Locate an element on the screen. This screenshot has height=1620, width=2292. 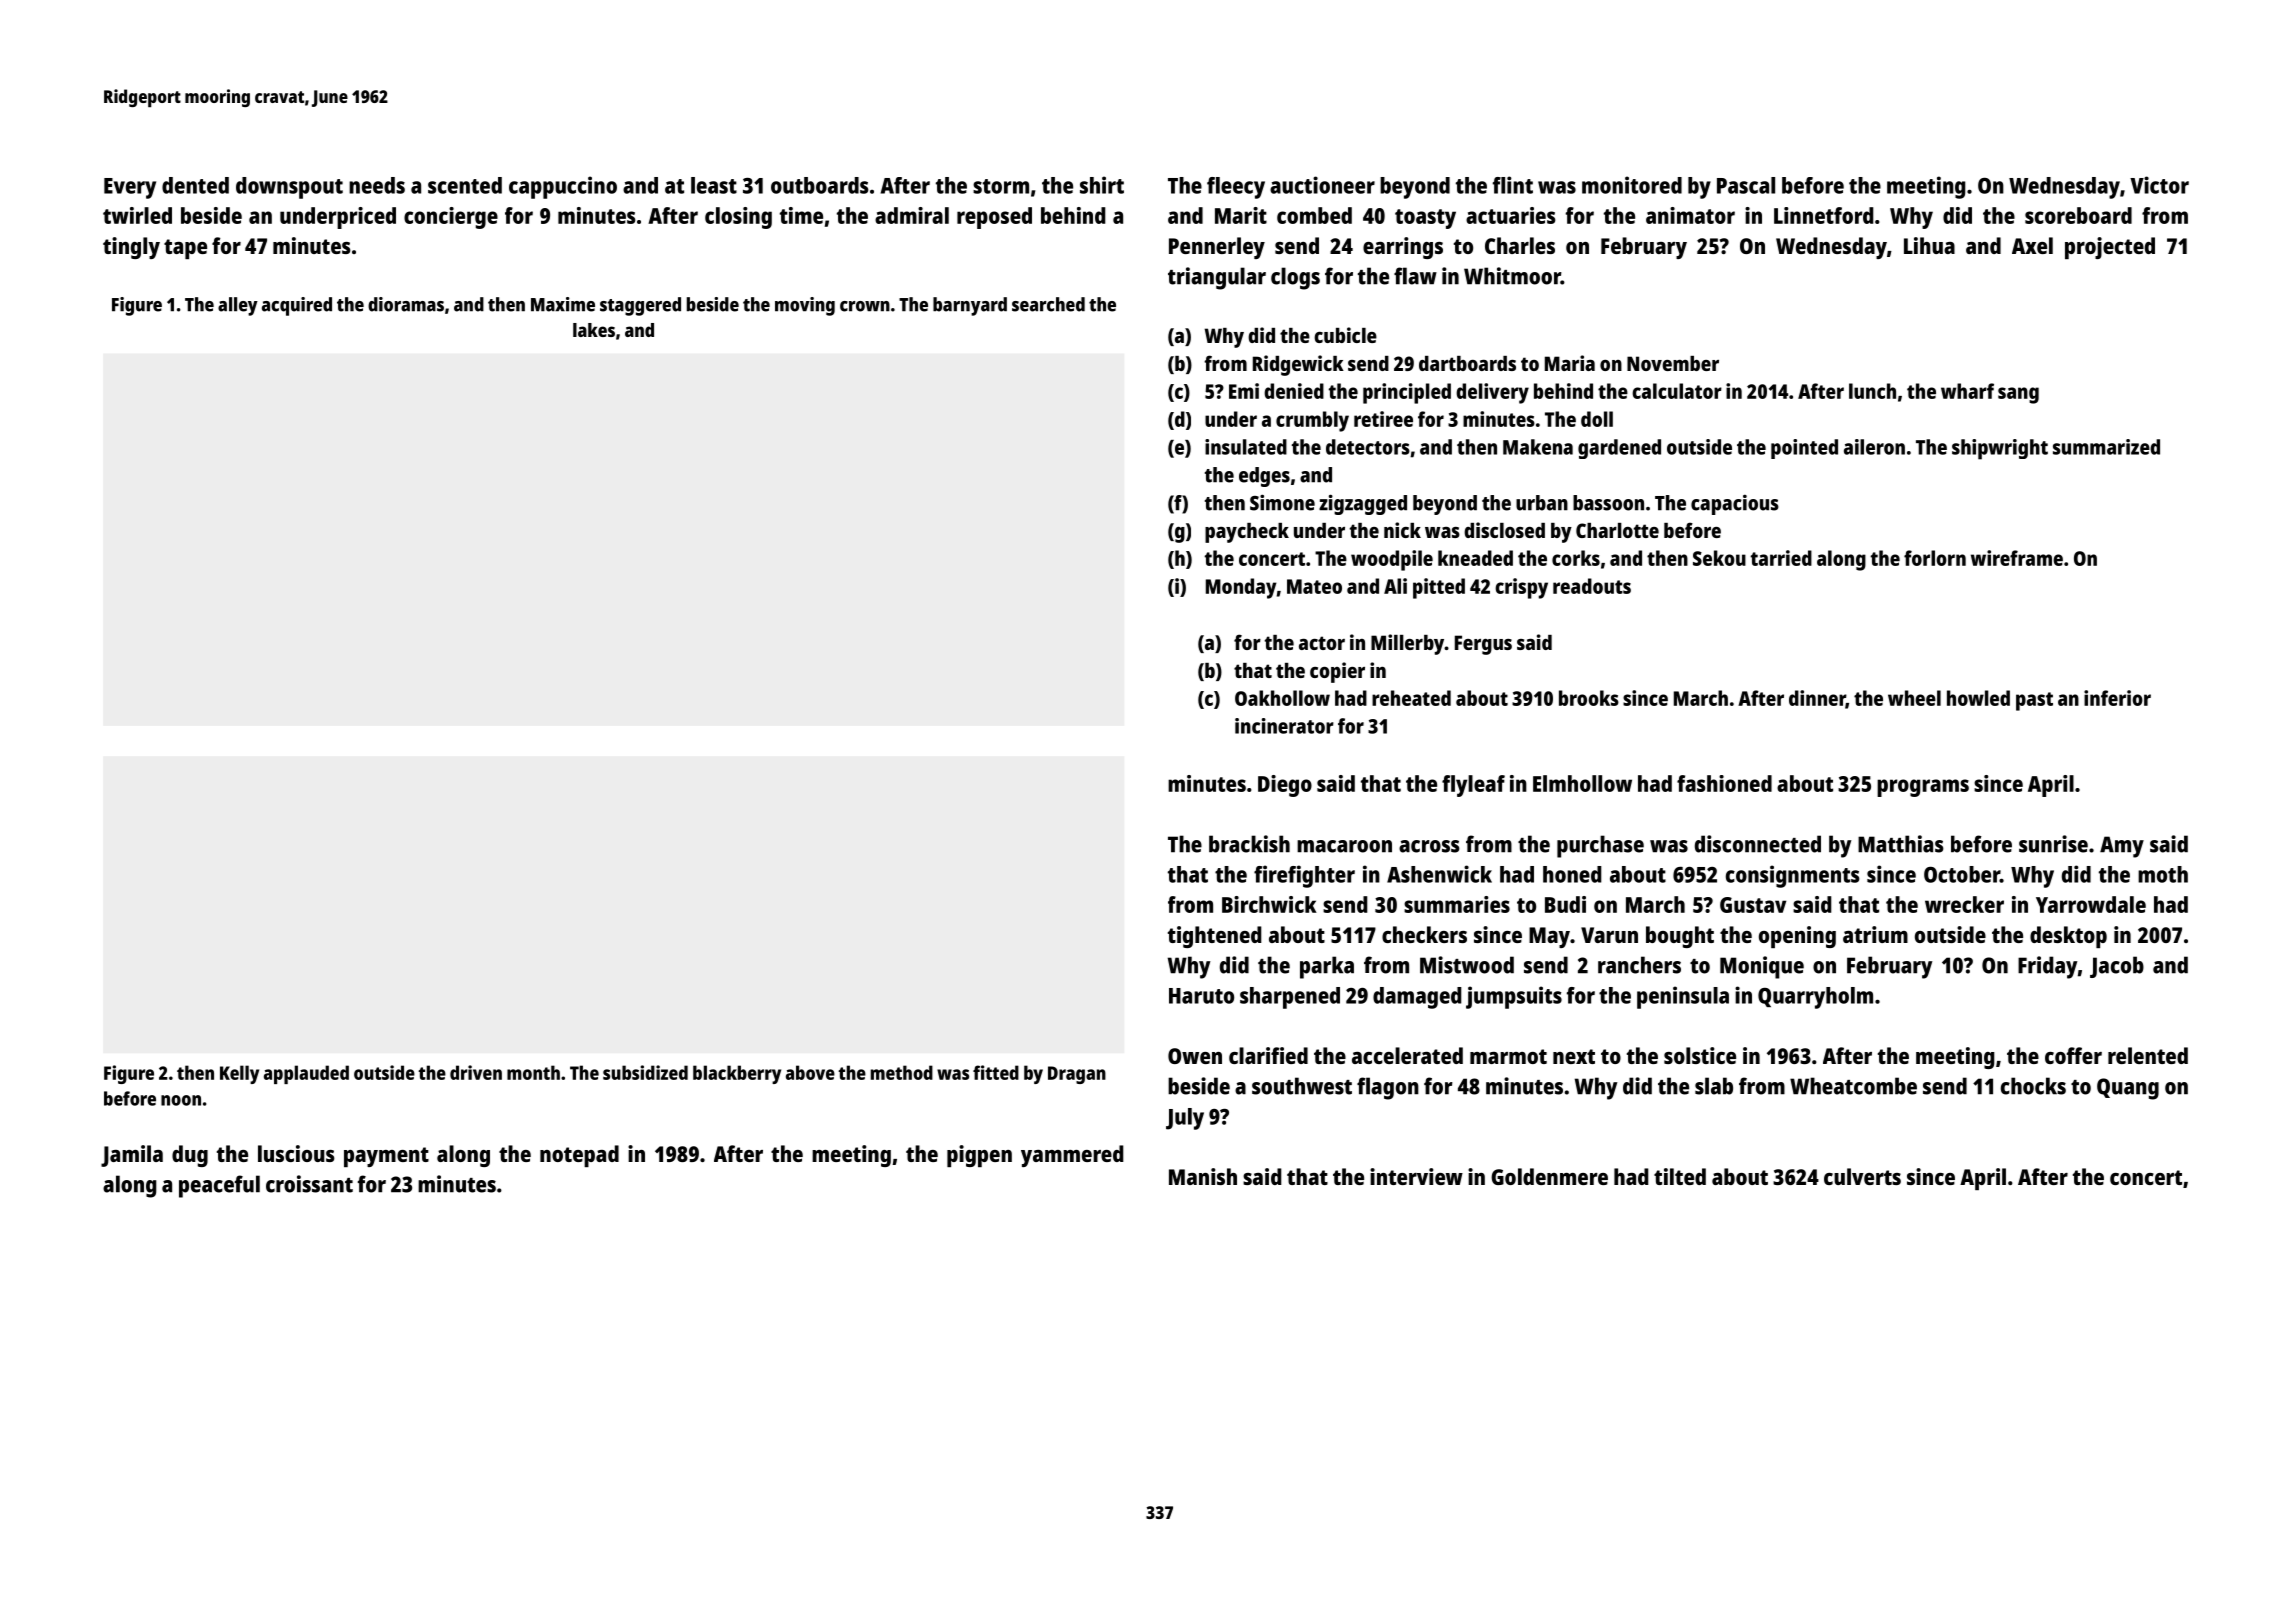
paycheck is located at coordinates (1247, 533).
